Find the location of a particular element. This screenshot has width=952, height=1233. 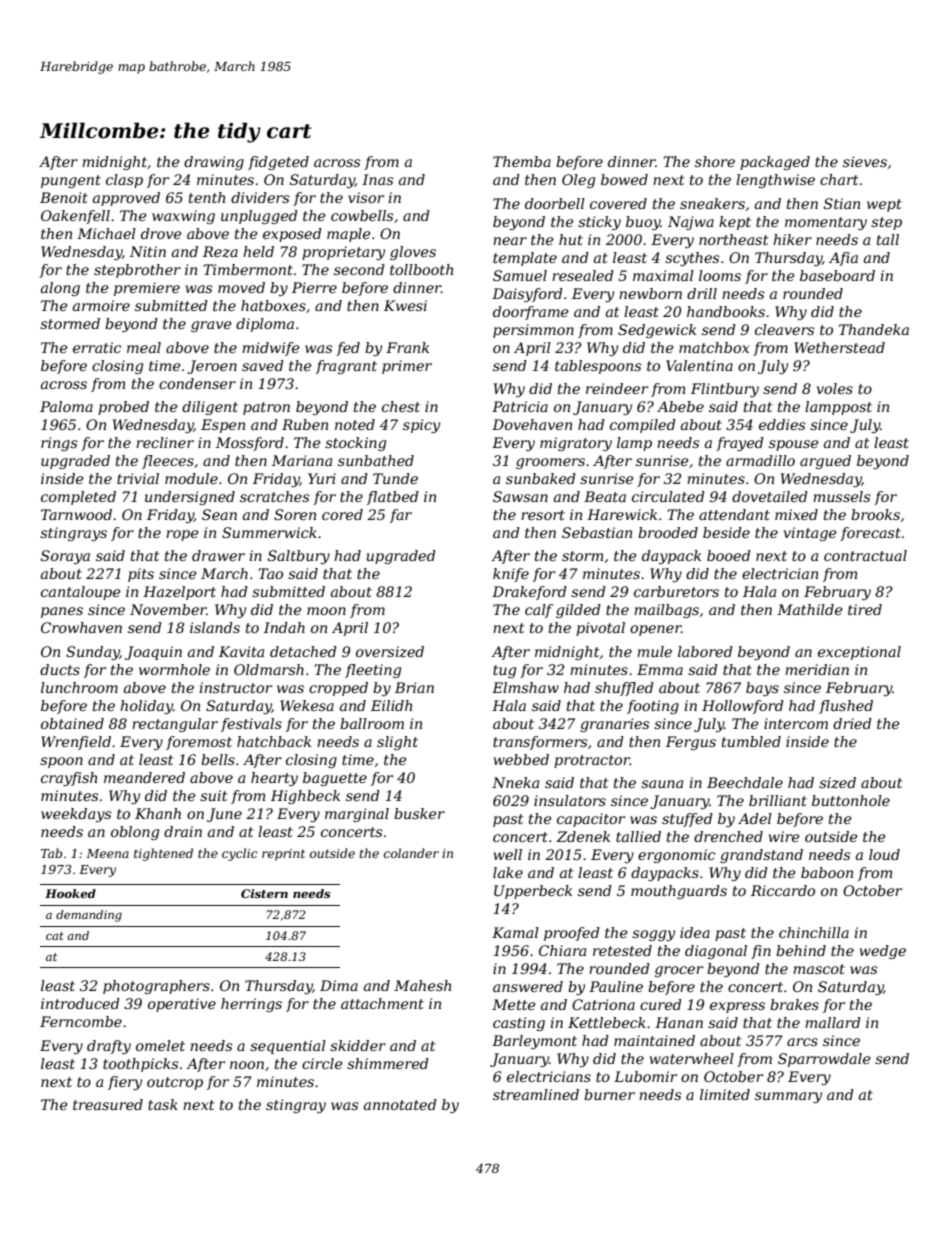

Mahesh is located at coordinates (422, 985).
